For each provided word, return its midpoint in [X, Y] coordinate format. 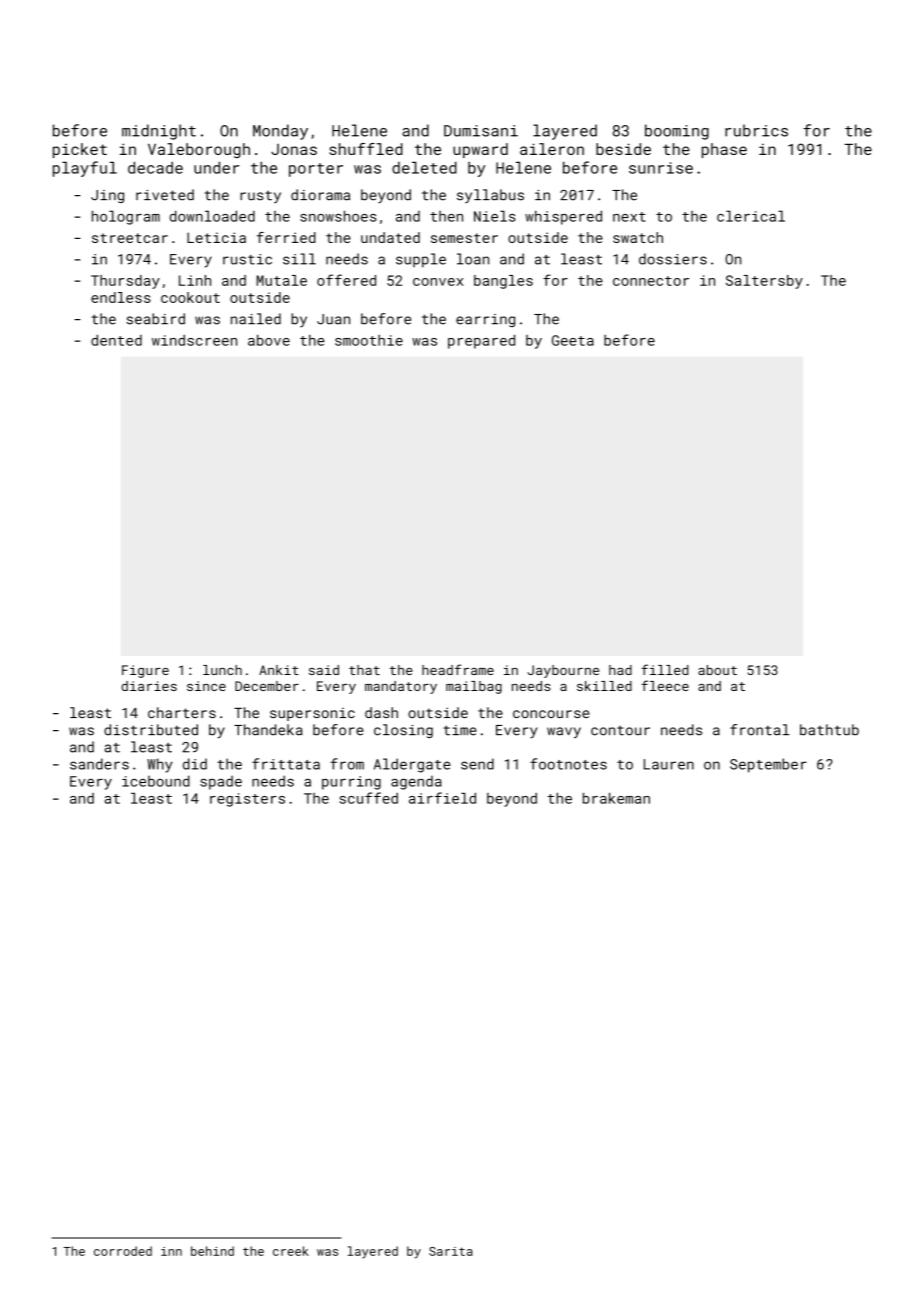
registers [247, 800]
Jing [107, 196]
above [269, 340]
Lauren [669, 764]
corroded [123, 1251]
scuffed [368, 798]
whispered [563, 217]
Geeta [573, 340]
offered [346, 280]
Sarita [451, 1251]
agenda [416, 783]
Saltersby [764, 282]
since [206, 686]
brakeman [616, 798]
